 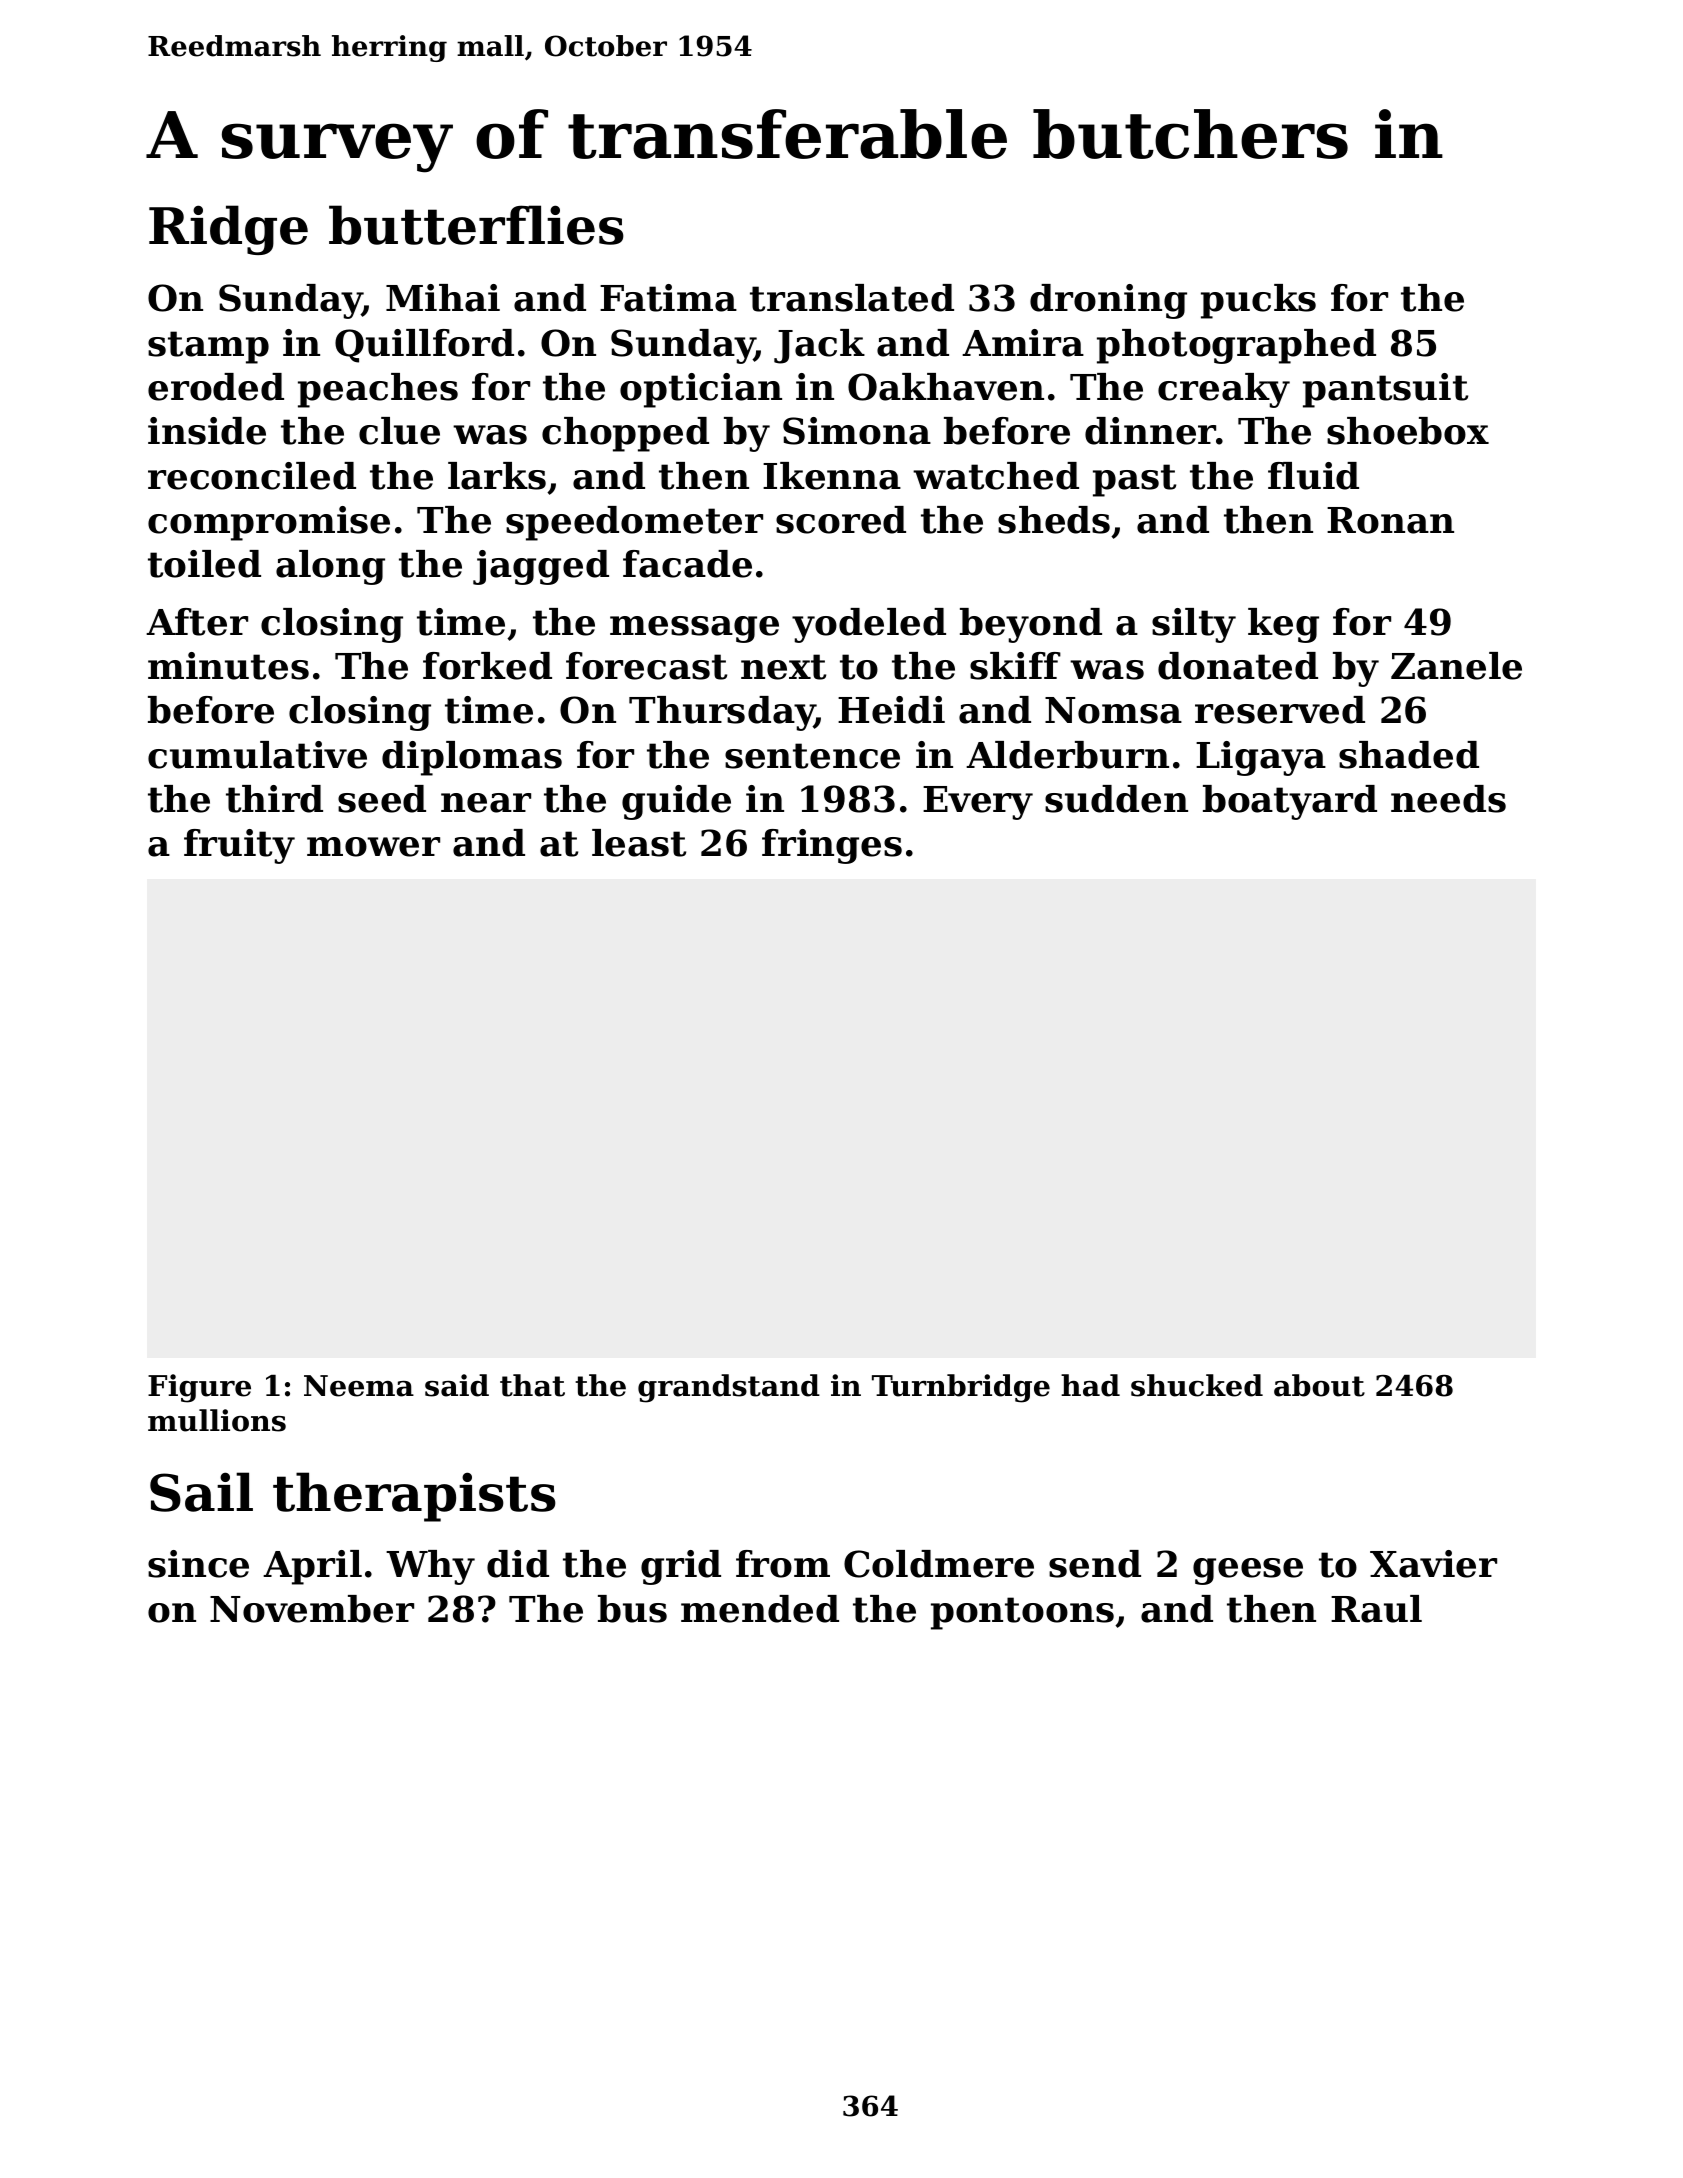 What do you see at coordinates (832, 846) in the screenshot?
I see `fringes` at bounding box center [832, 846].
